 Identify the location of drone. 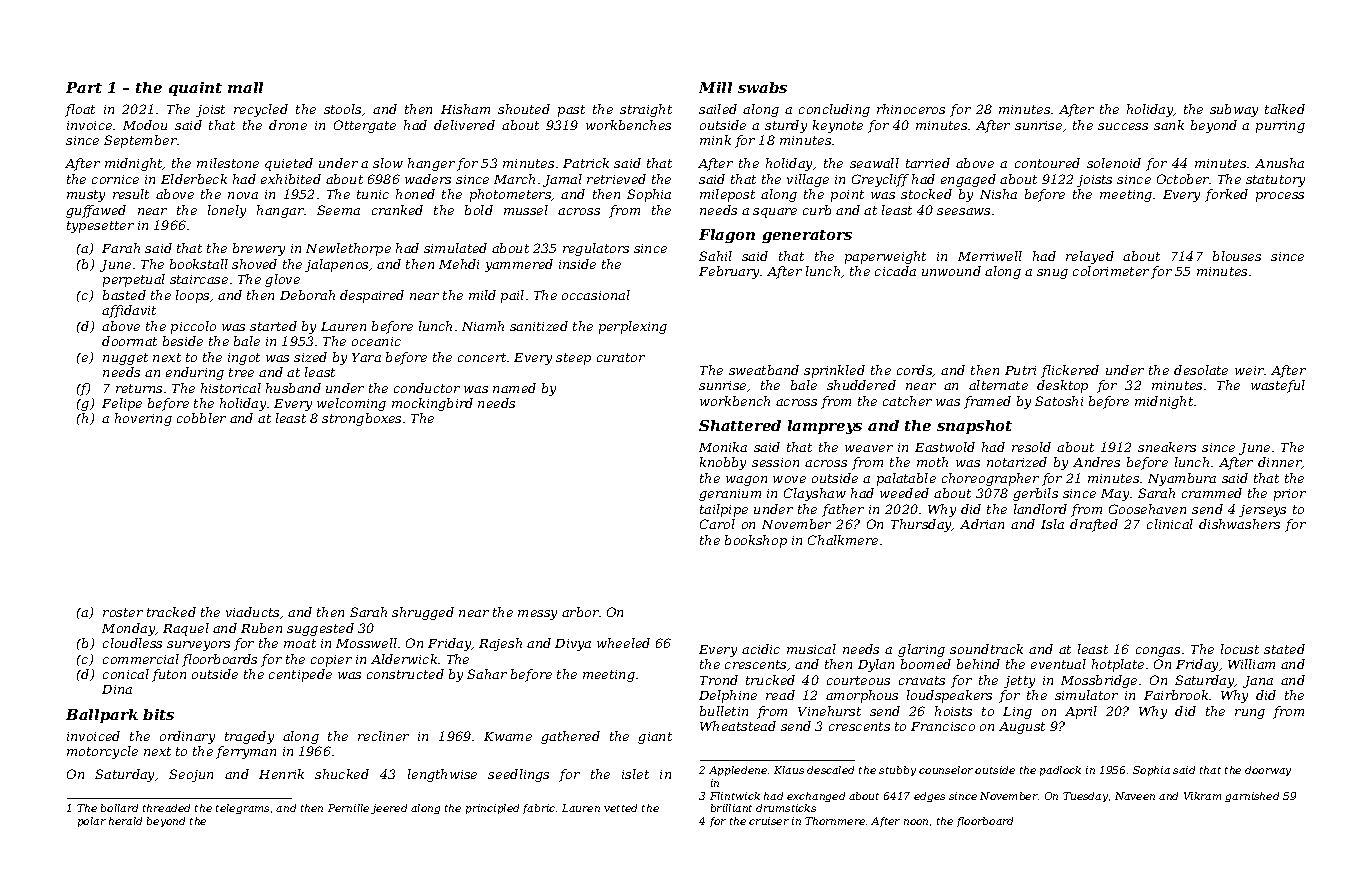
(288, 125).
